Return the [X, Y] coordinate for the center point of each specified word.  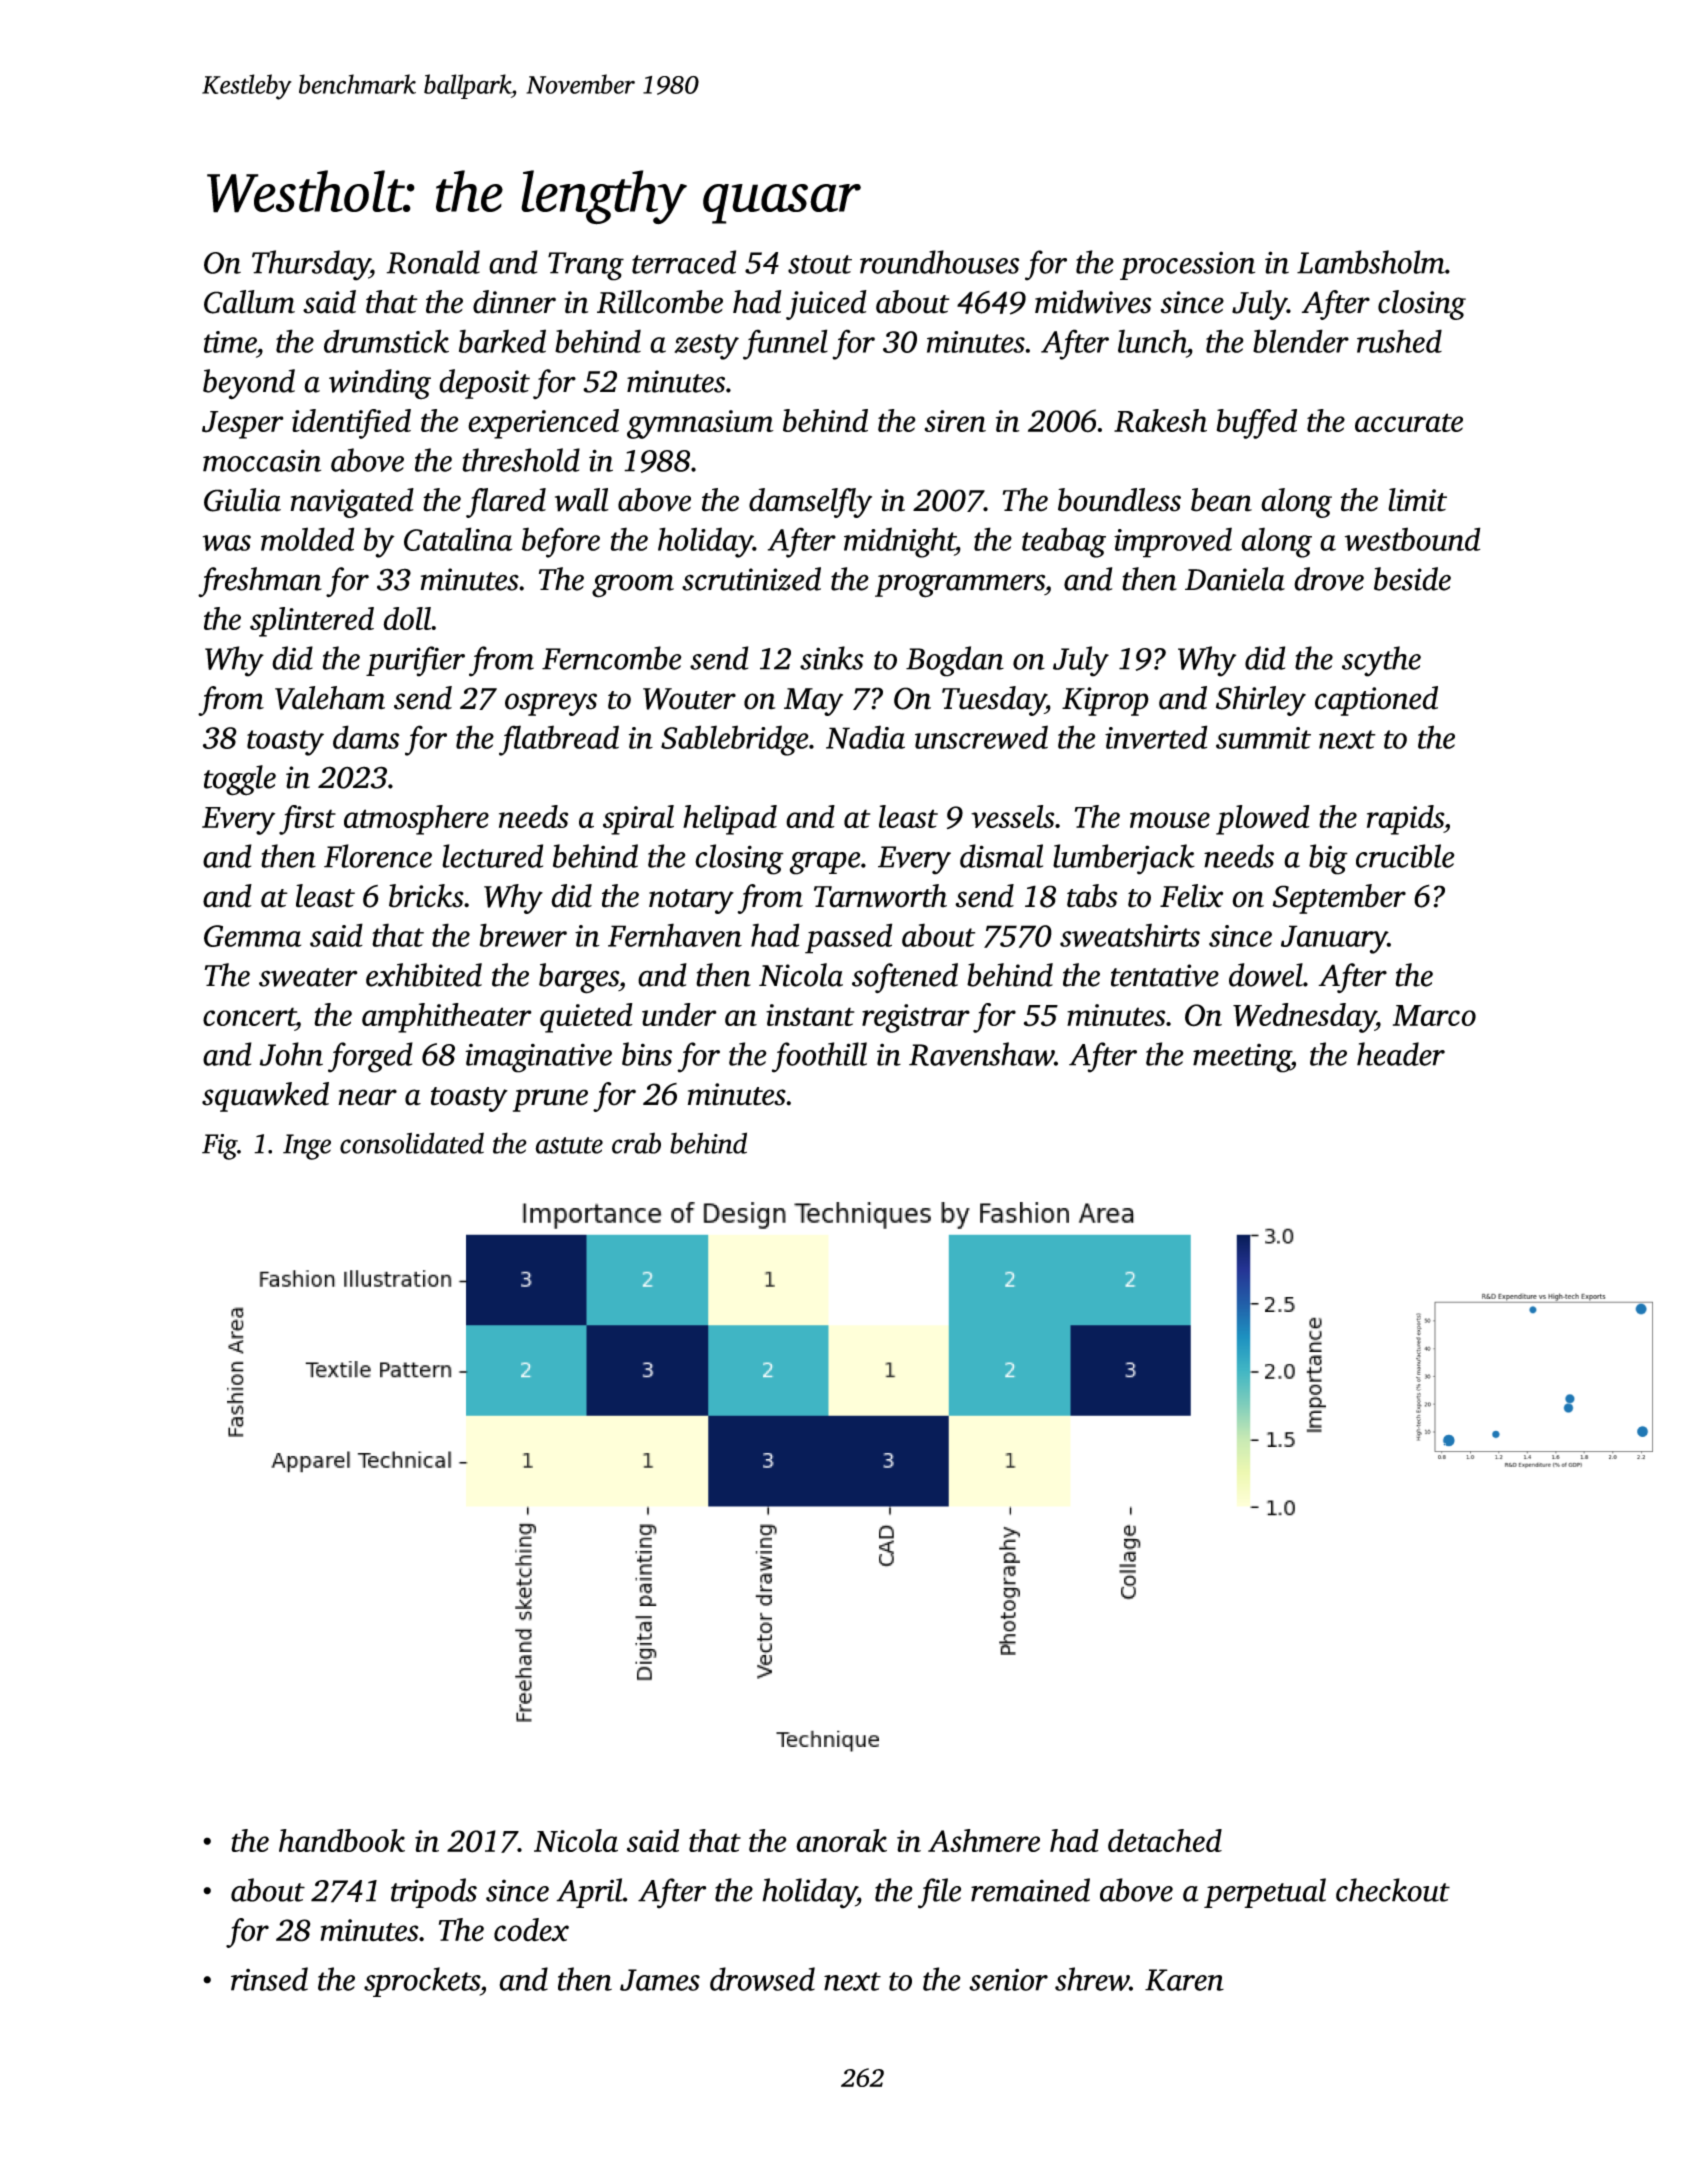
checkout [1393, 1890]
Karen [1184, 1980]
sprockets [422, 1982]
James [660, 1980]
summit [1263, 738]
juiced [826, 305]
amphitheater [447, 1018]
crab [636, 1143]
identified [351, 424]
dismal [1001, 856]
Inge [307, 1147]
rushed [1399, 341]
